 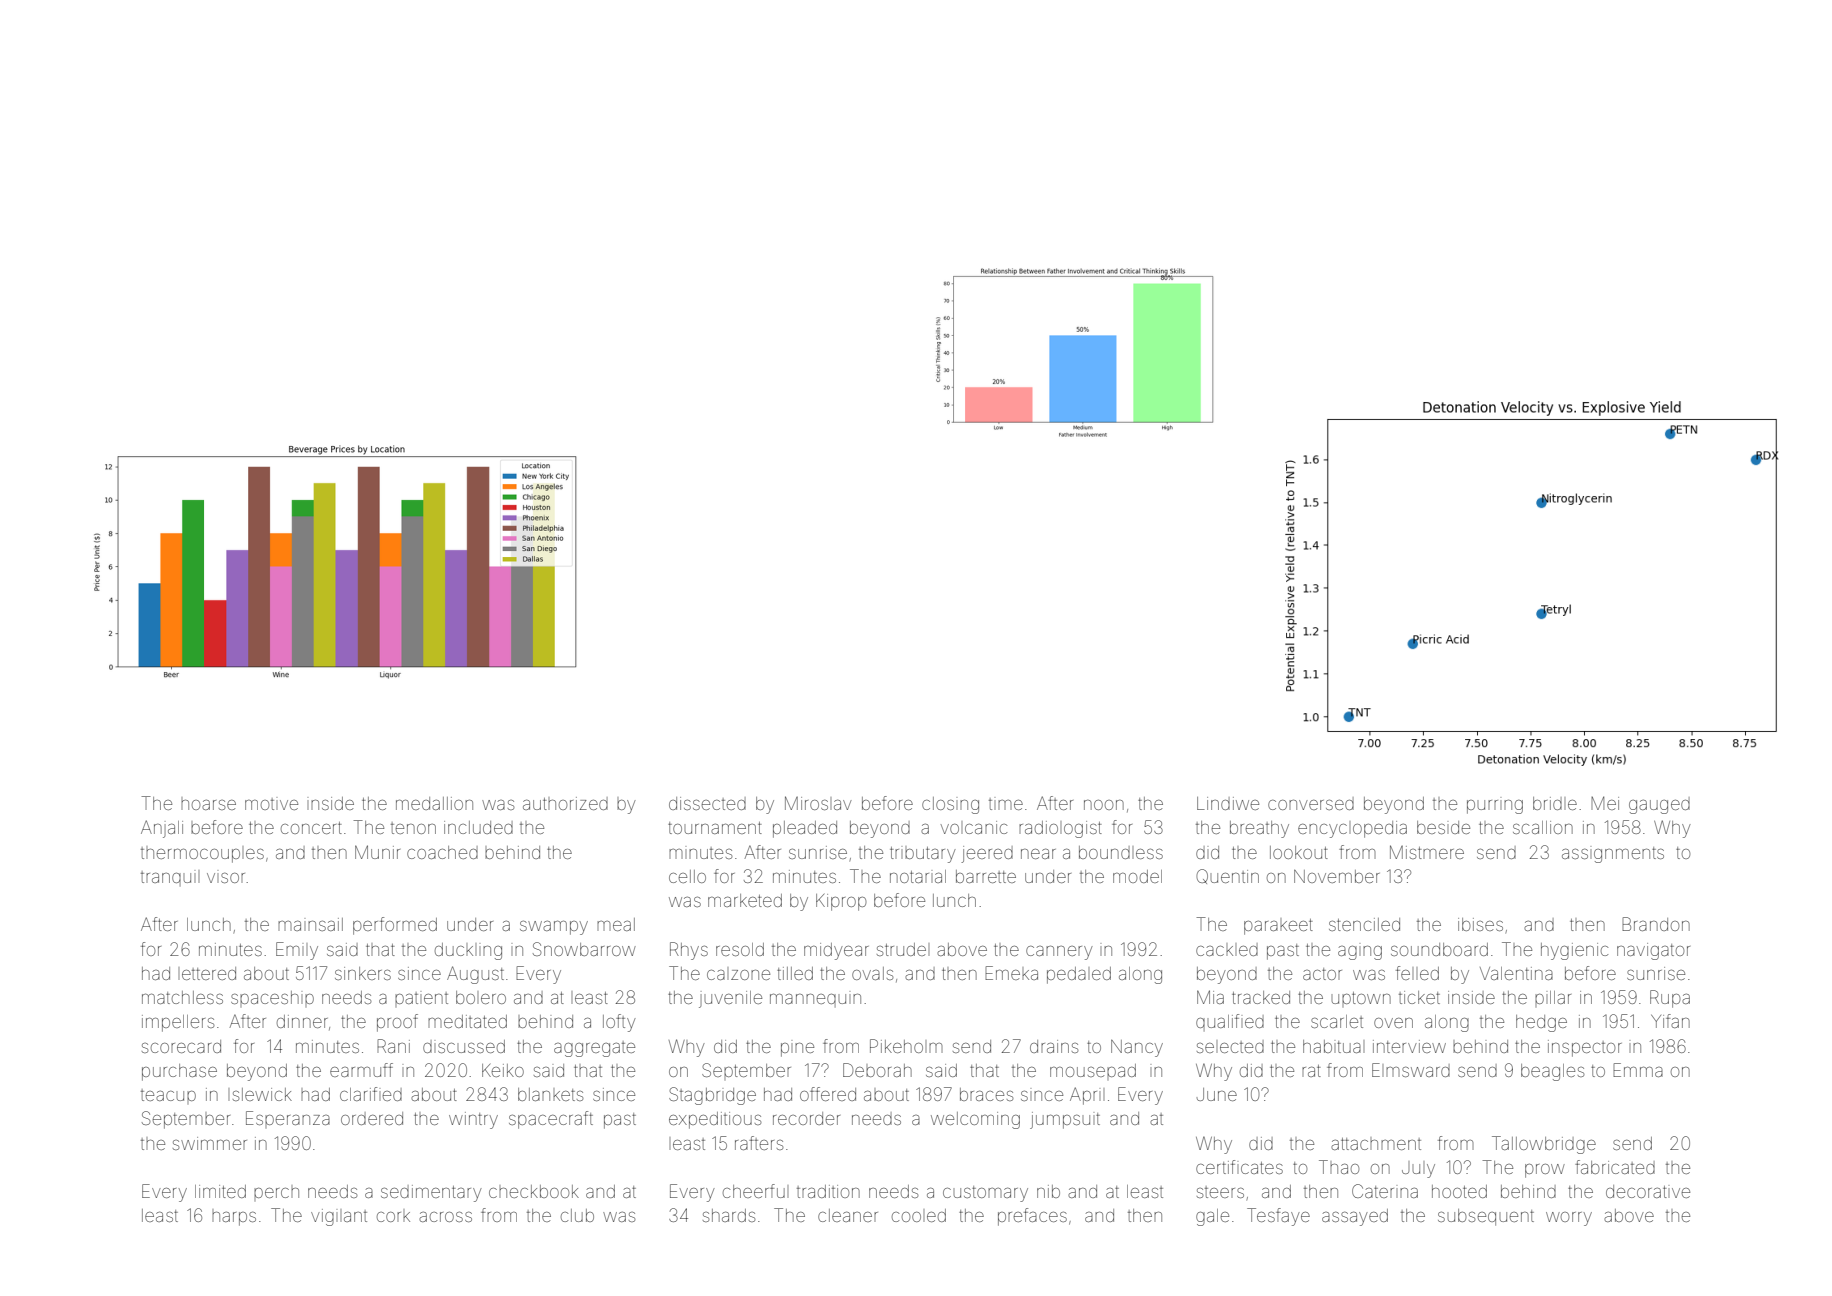 What do you see at coordinates (271, 804) in the screenshot?
I see `motive` at bounding box center [271, 804].
